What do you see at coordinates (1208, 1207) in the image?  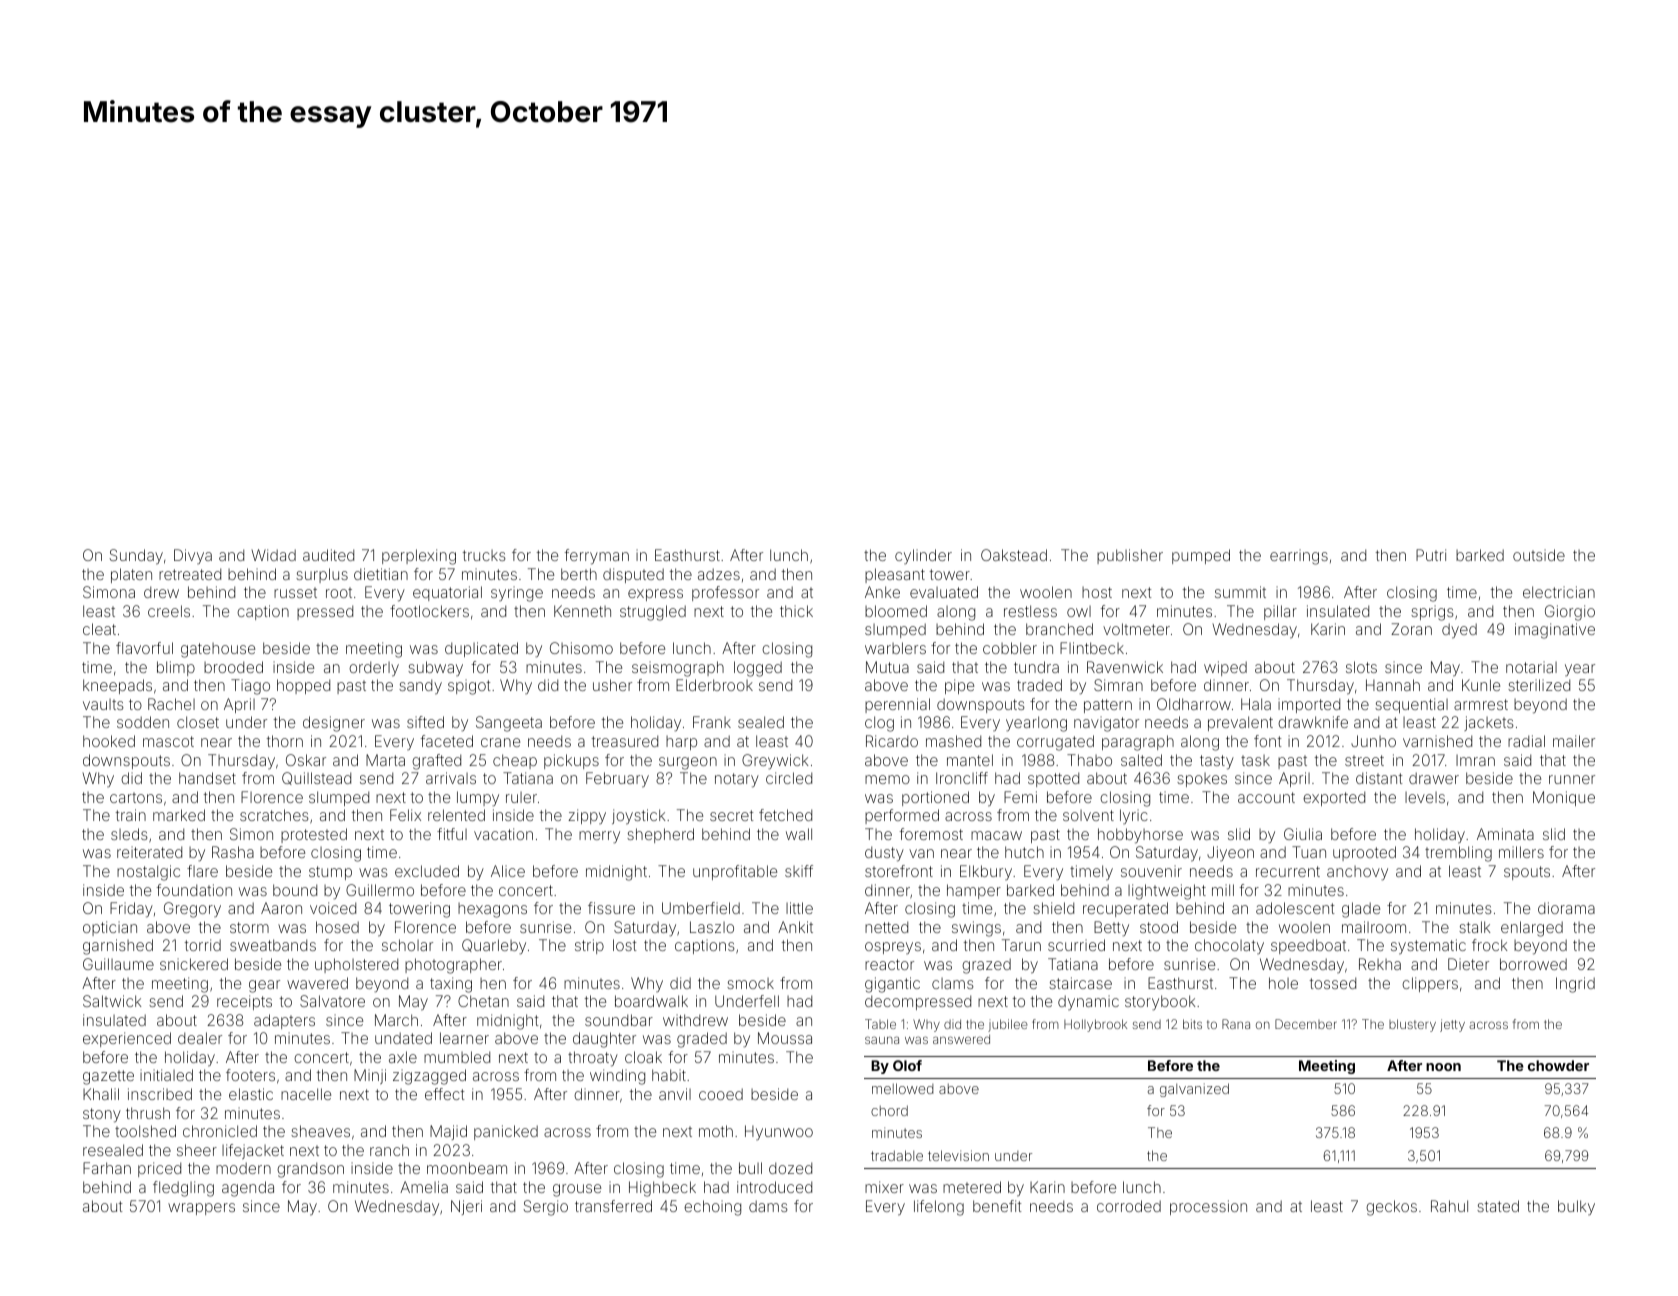 I see `procession` at bounding box center [1208, 1207].
